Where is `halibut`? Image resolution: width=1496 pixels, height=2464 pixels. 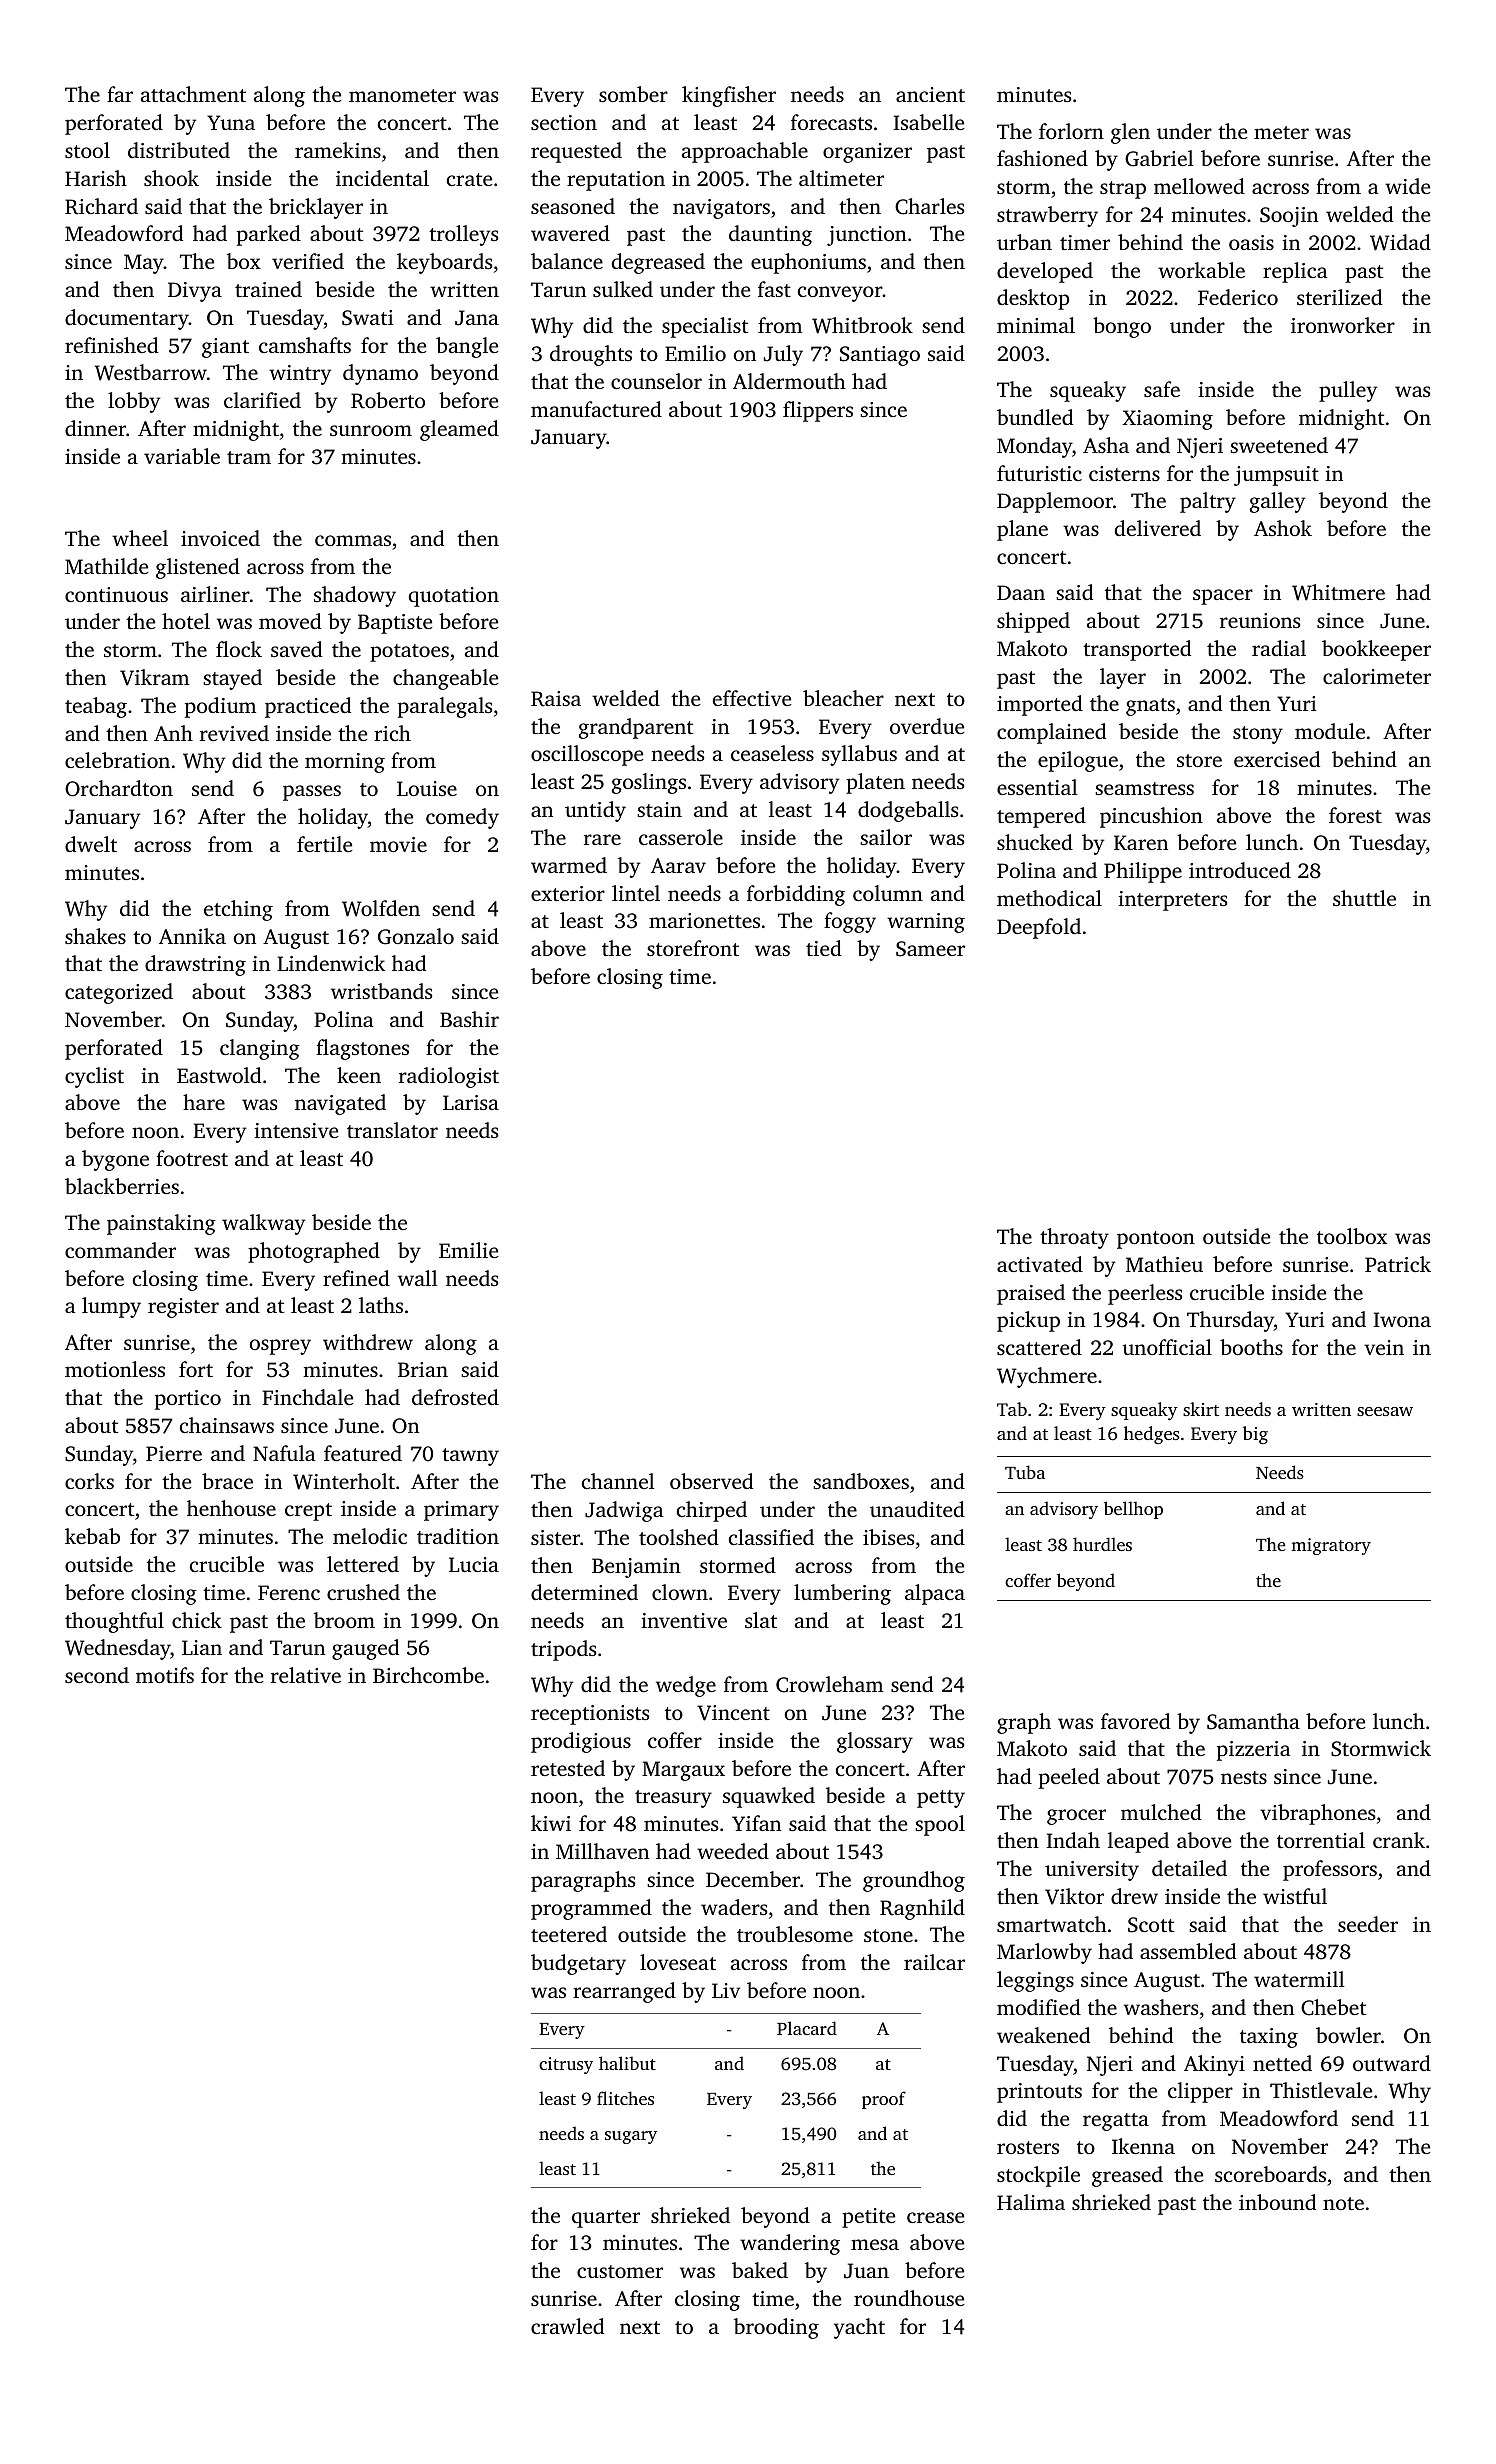 halibut is located at coordinates (627, 2063).
